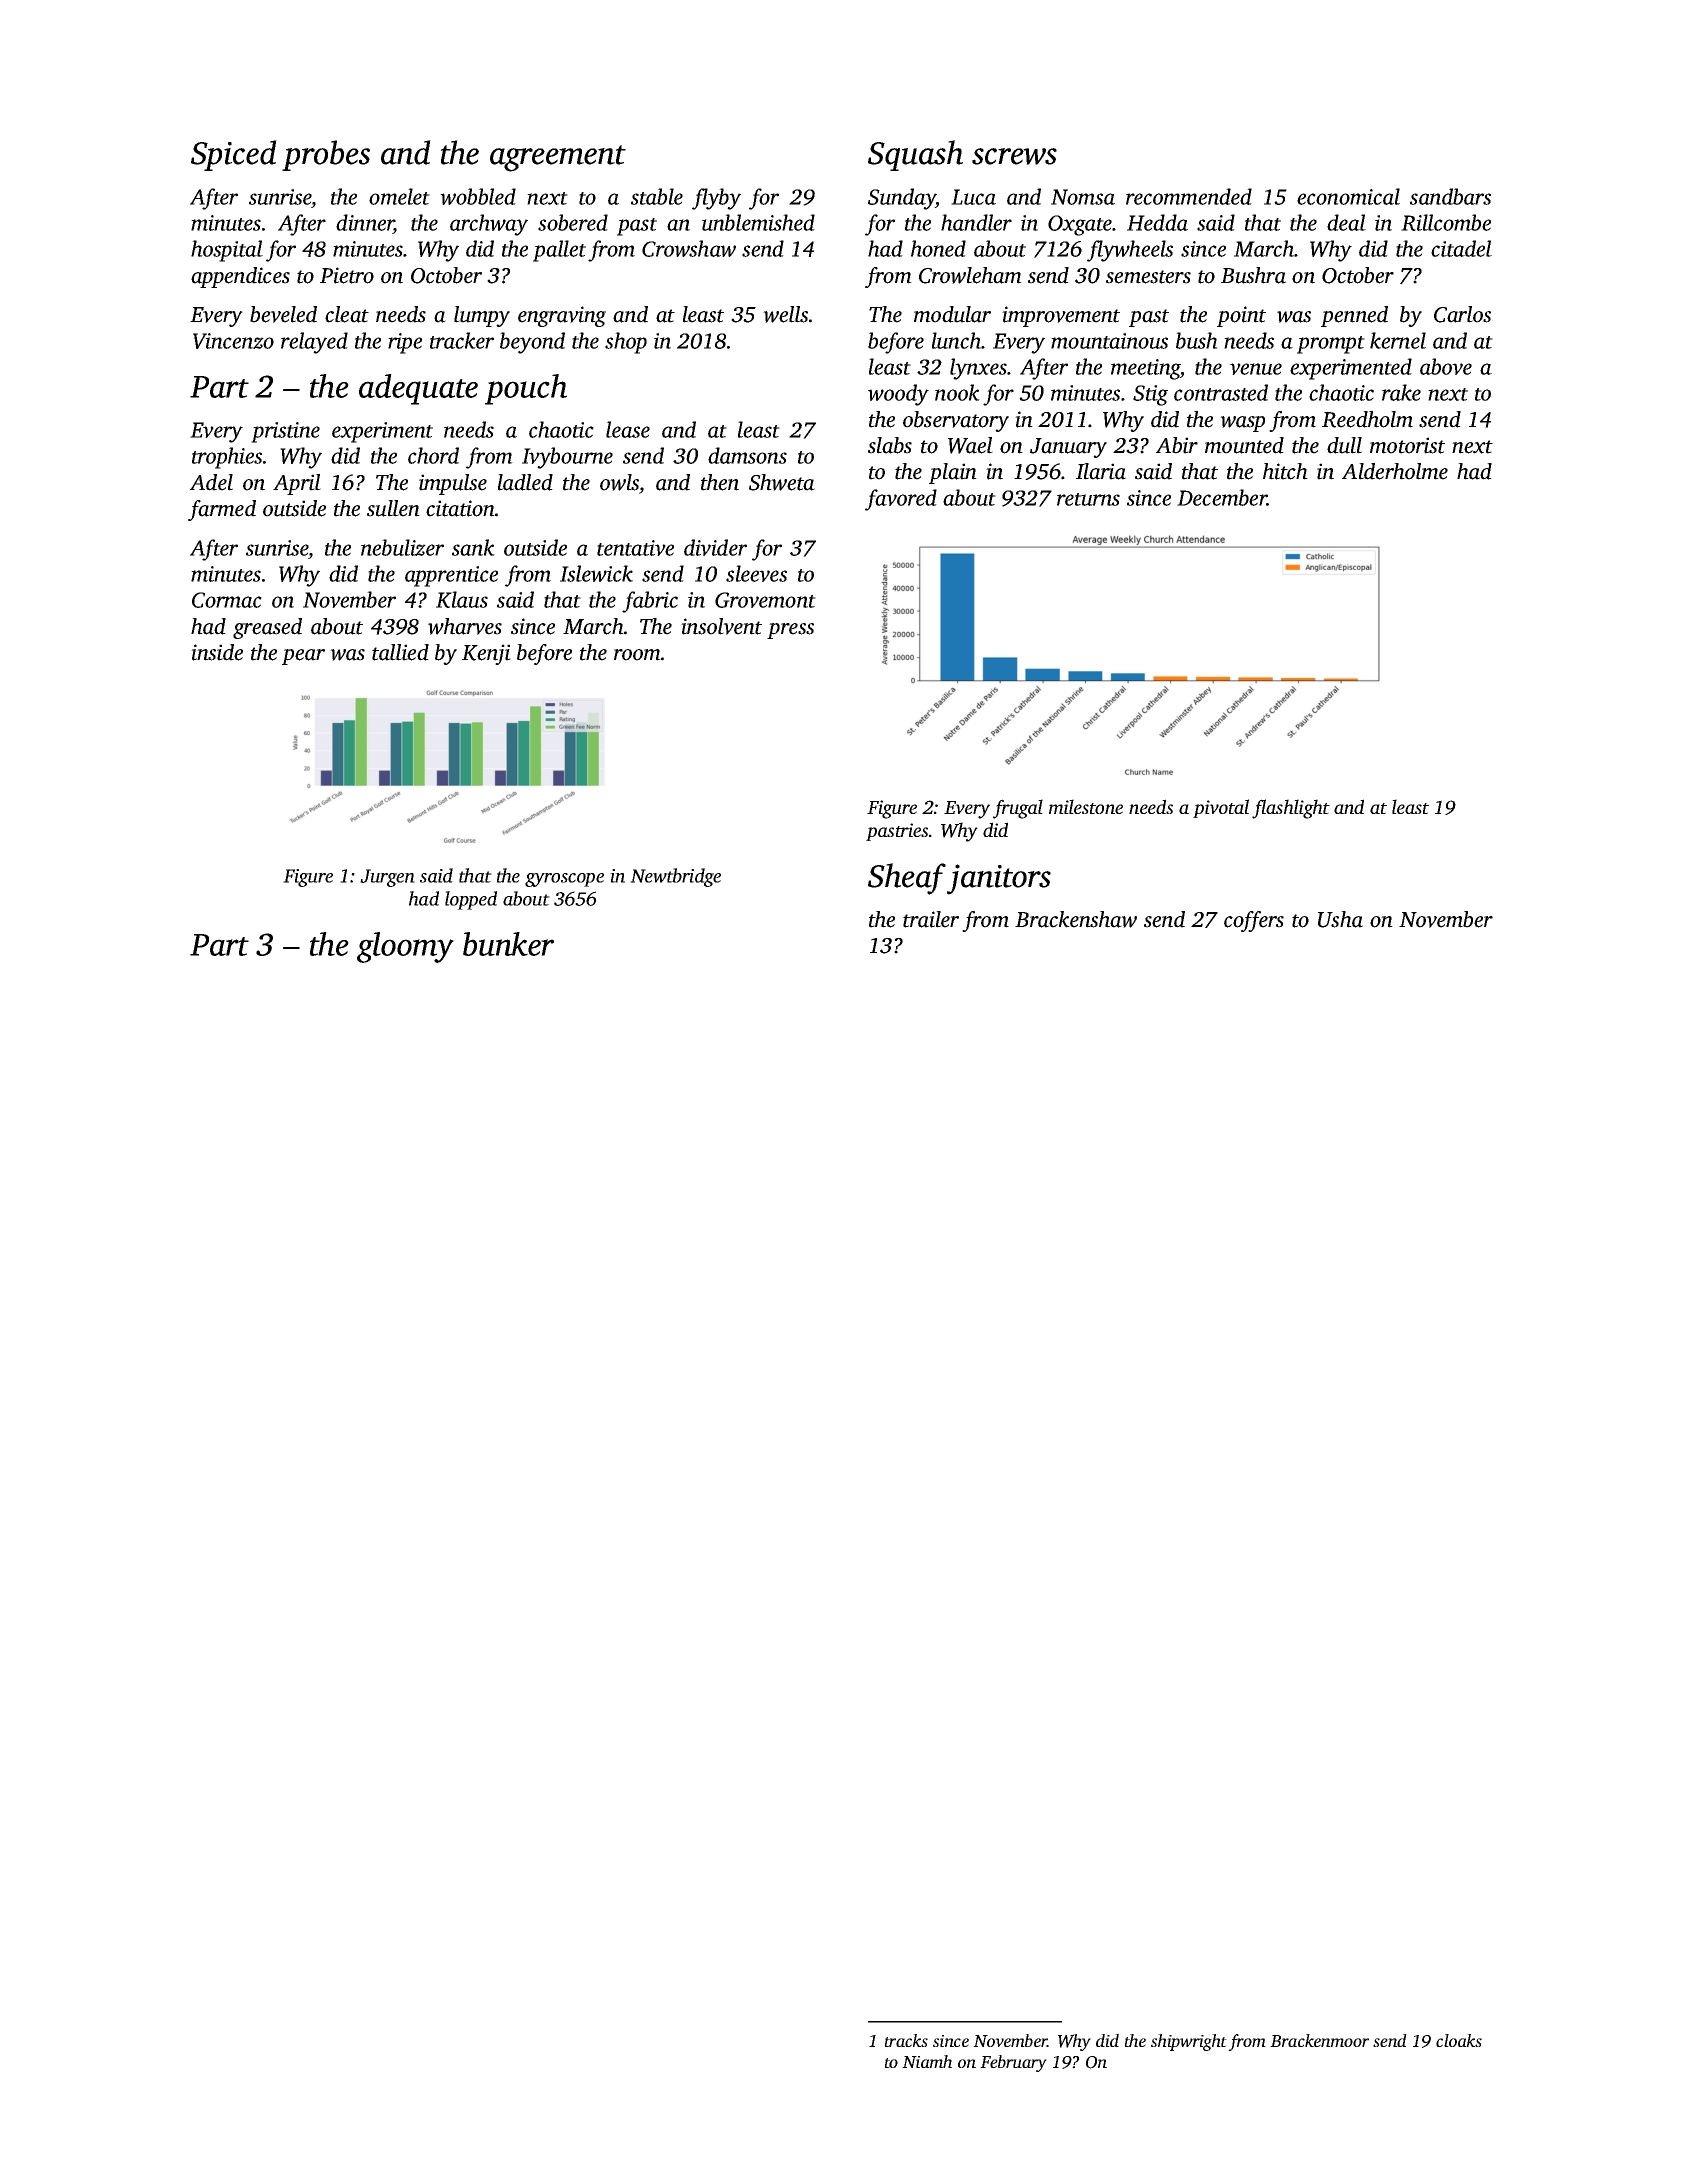 This image has height=2178, width=1683. I want to click on tracks, so click(906, 2040).
